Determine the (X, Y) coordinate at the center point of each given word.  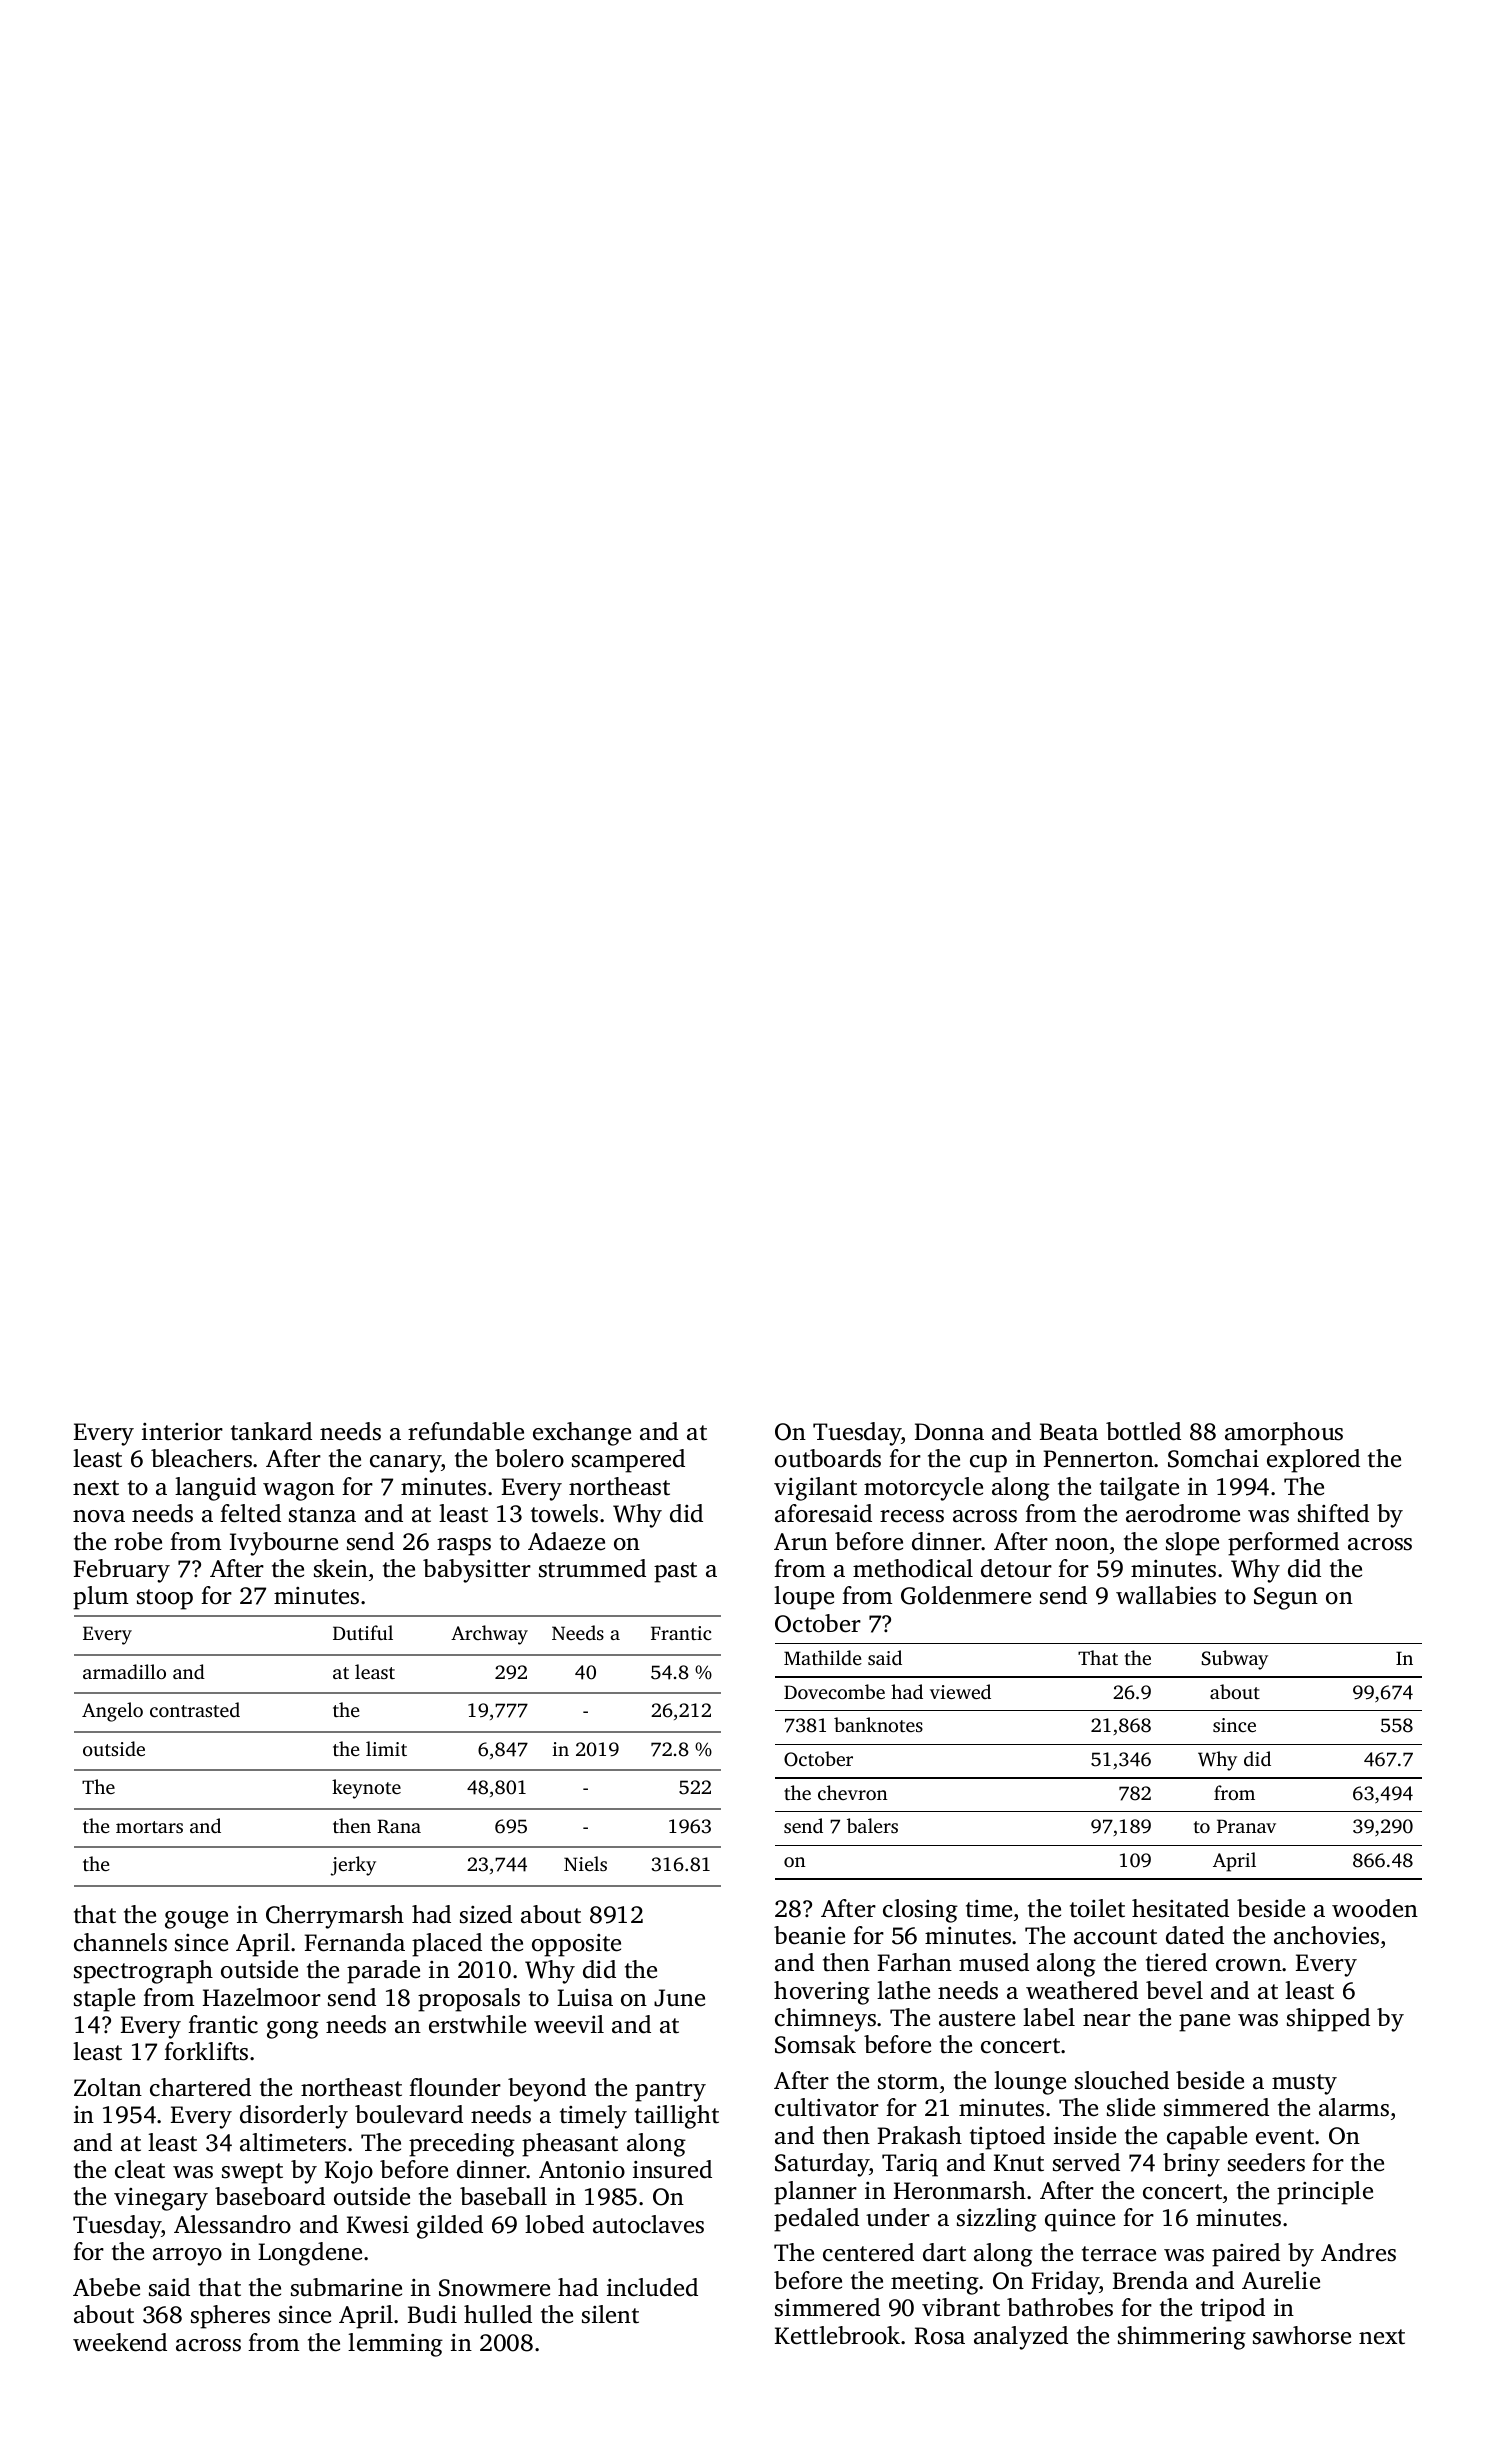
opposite (576, 1945)
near (1107, 2020)
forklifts (206, 2051)
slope (1192, 1544)
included (652, 2287)
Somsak (815, 2044)
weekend (120, 2342)
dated (1195, 1935)
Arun (801, 1542)
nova (99, 1516)
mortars (149, 1827)
